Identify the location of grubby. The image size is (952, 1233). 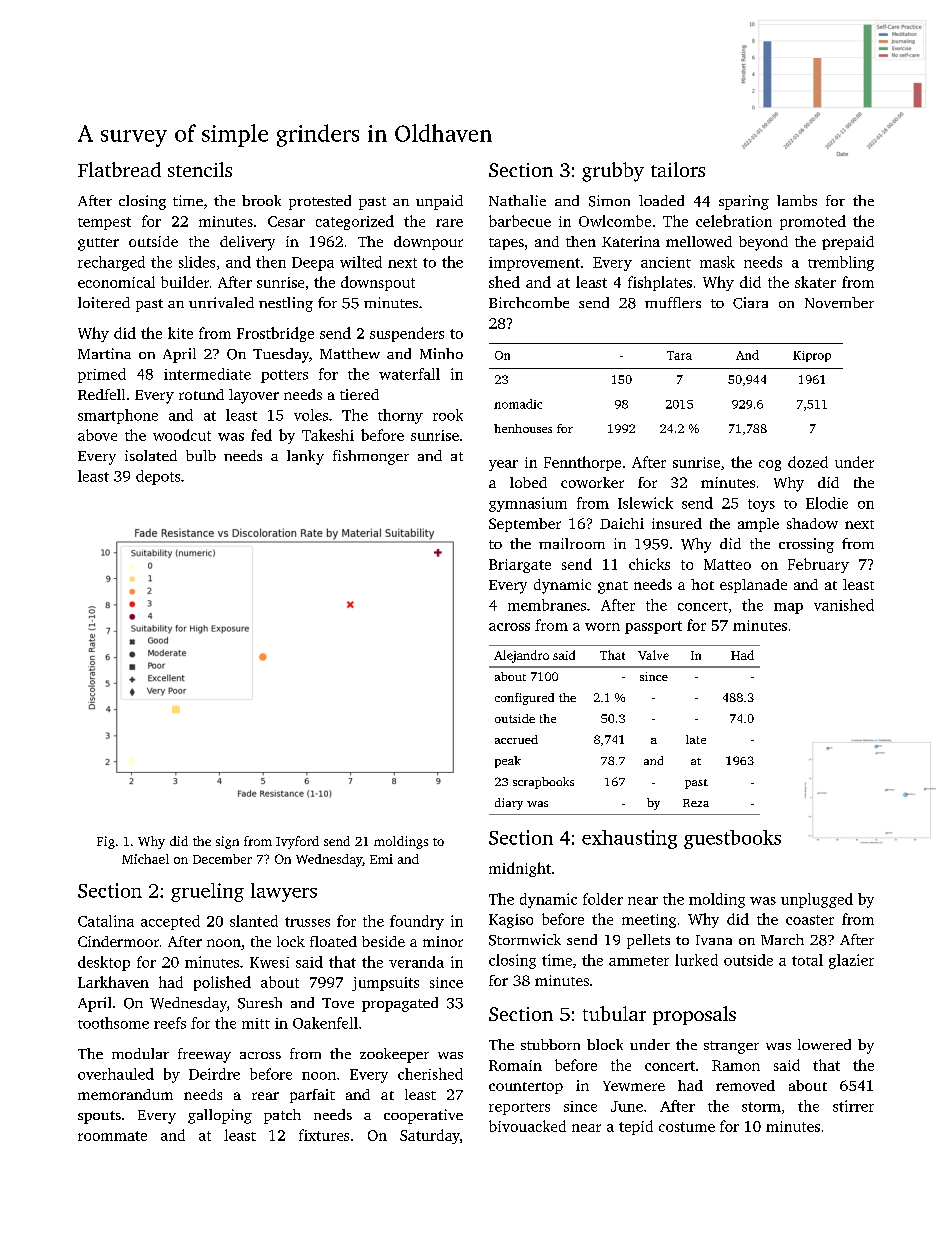
(613, 172).
